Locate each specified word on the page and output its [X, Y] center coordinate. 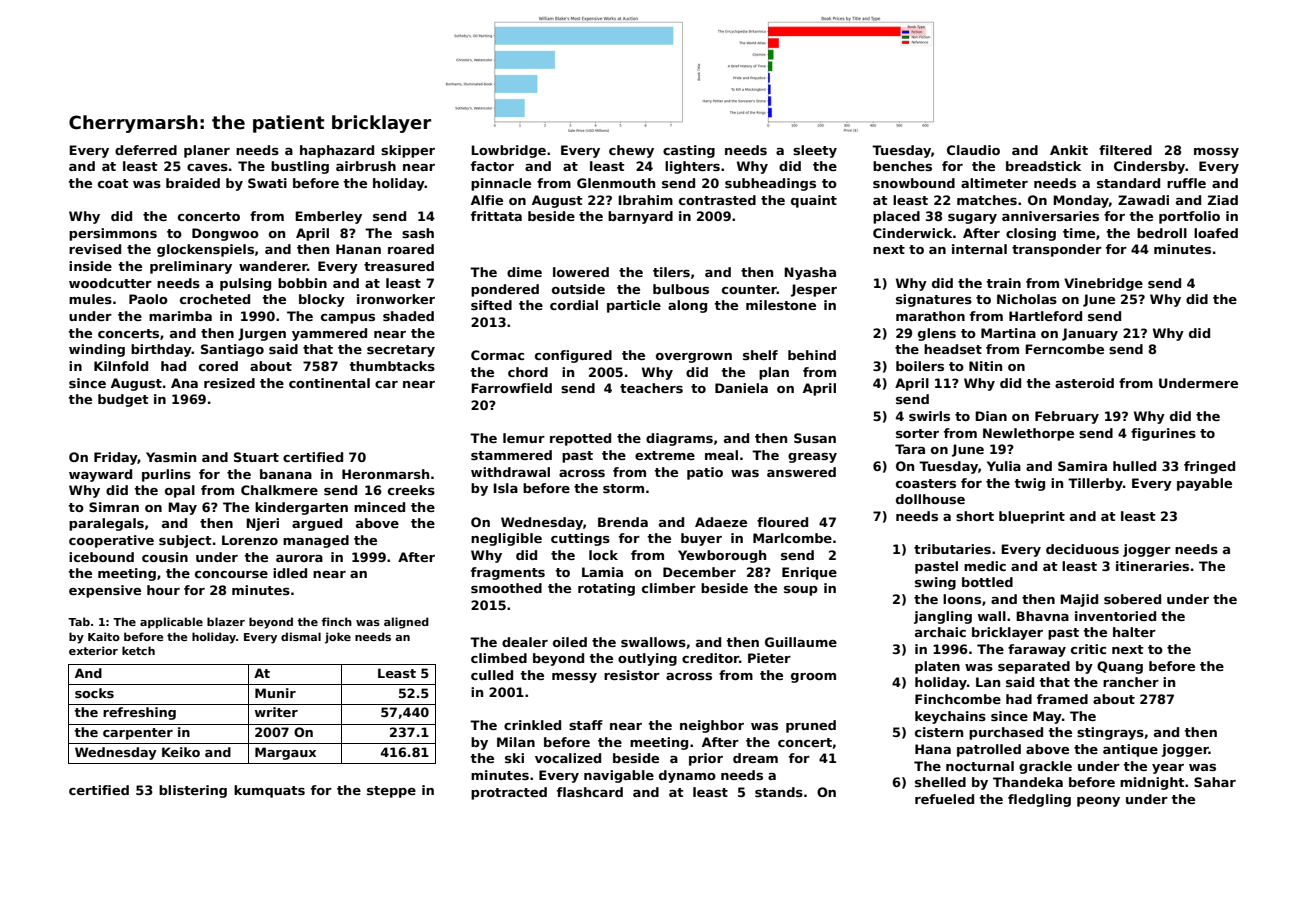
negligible [506, 539]
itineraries [1152, 566]
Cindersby [1150, 167]
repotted [580, 439]
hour [163, 590]
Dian [991, 416]
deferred [146, 150]
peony [1098, 802]
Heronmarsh [385, 474]
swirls [929, 416]
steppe [391, 792]
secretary [401, 351]
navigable [619, 776]
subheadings [770, 184]
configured [573, 356]
